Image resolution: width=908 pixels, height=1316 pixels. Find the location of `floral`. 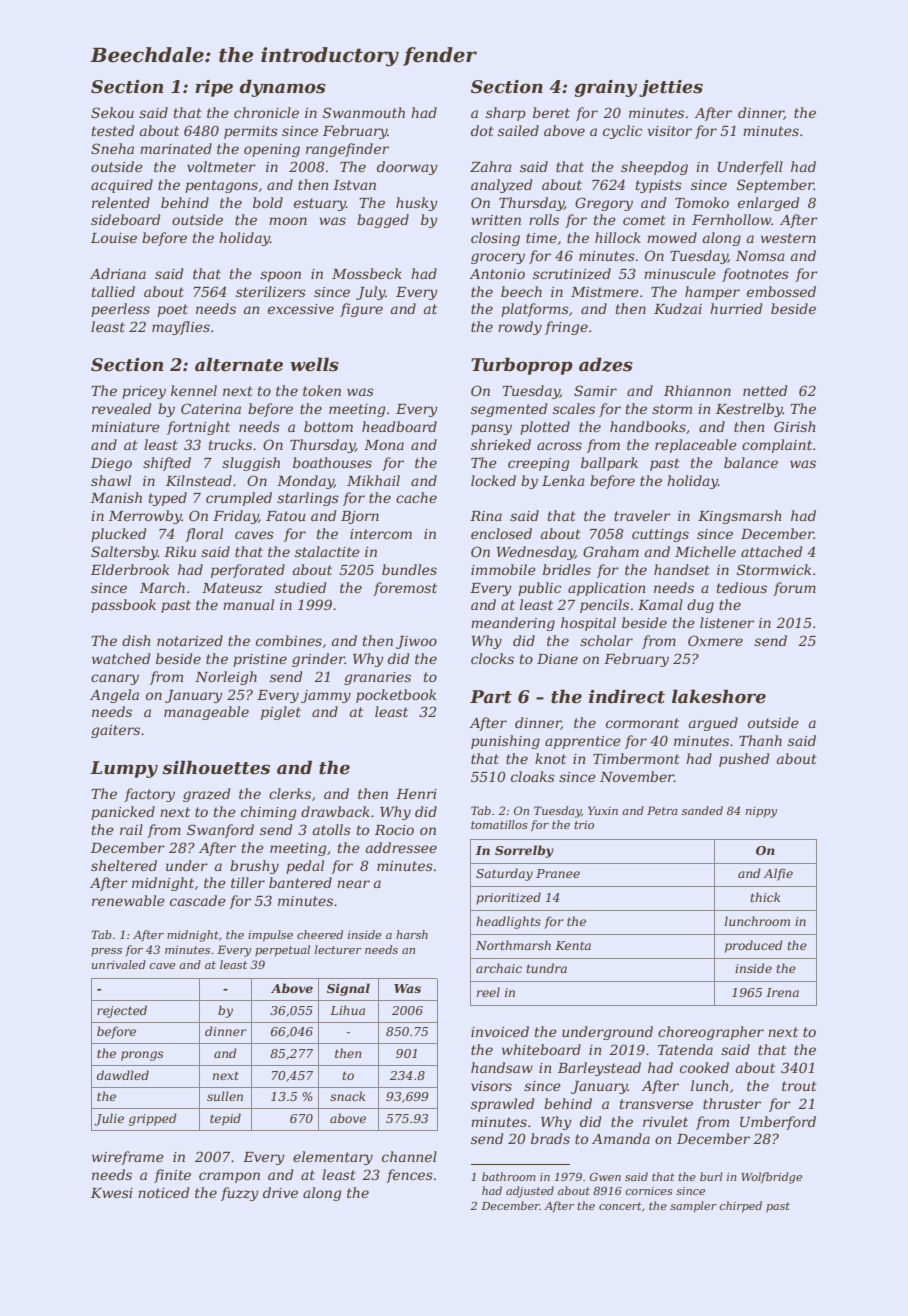

floral is located at coordinates (204, 535).
